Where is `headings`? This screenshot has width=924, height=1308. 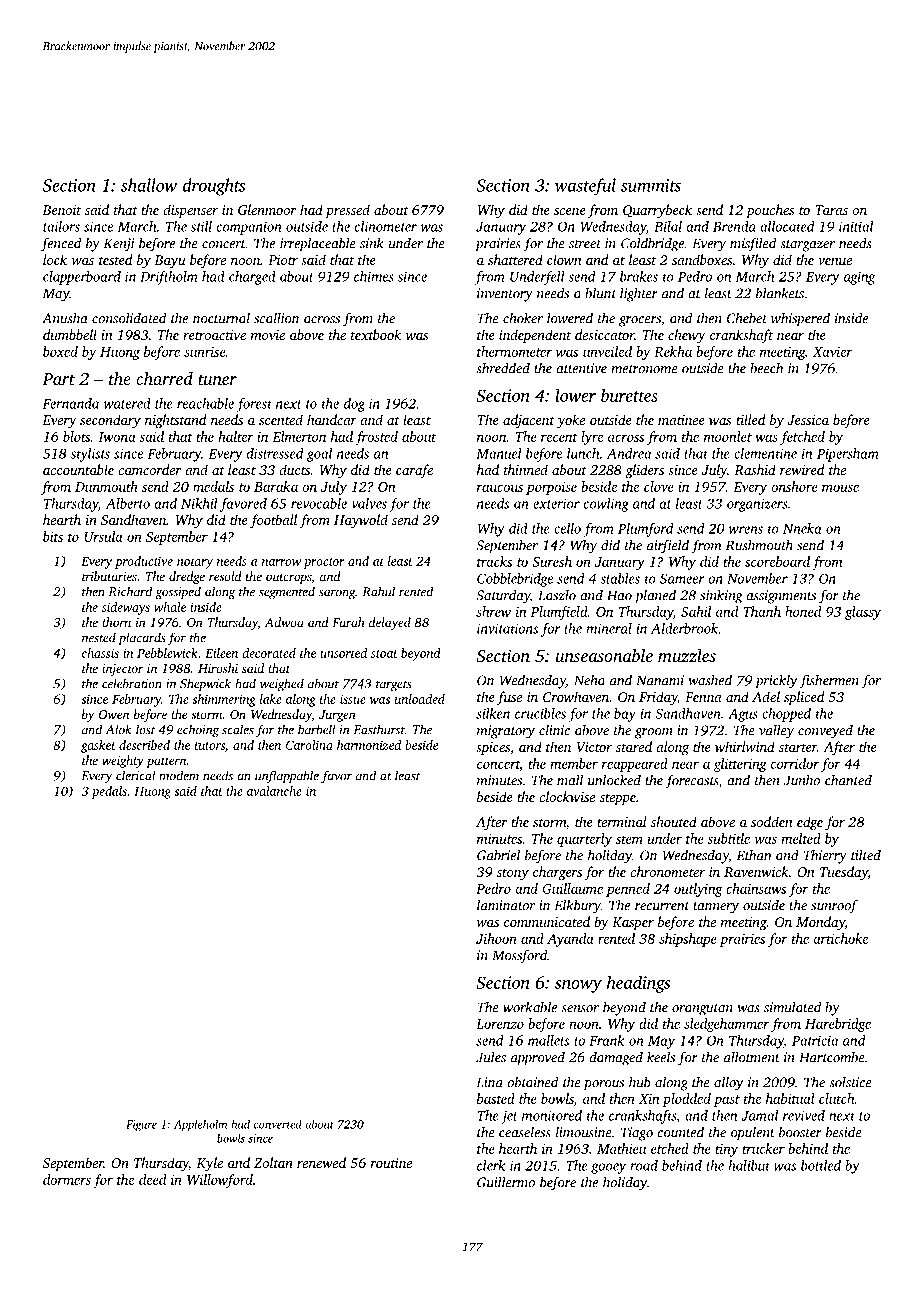
headings is located at coordinates (638, 984).
